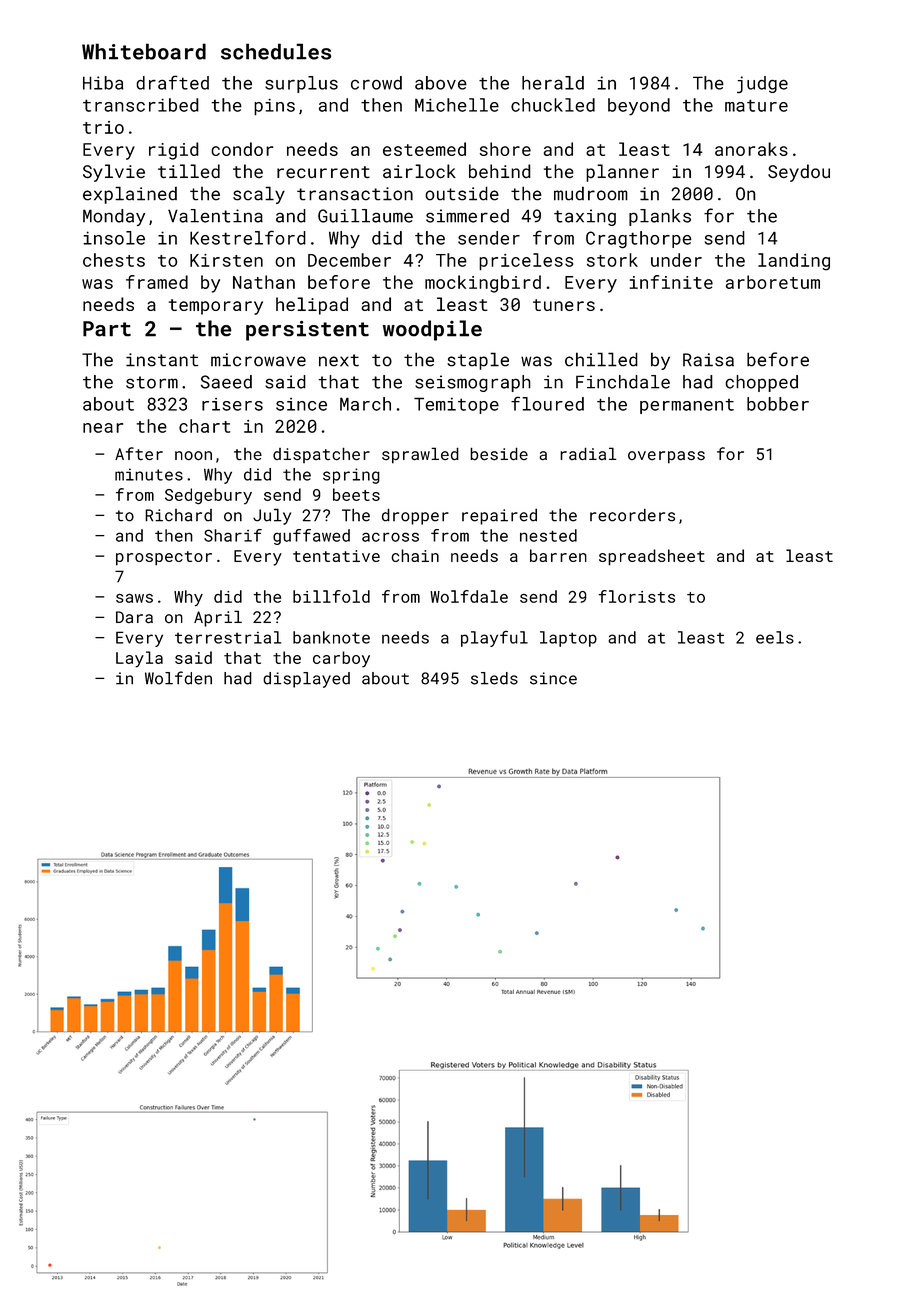 The width and height of the document is (924, 1308). Describe the element at coordinates (228, 637) in the document. I see `terrestrial` at that location.
